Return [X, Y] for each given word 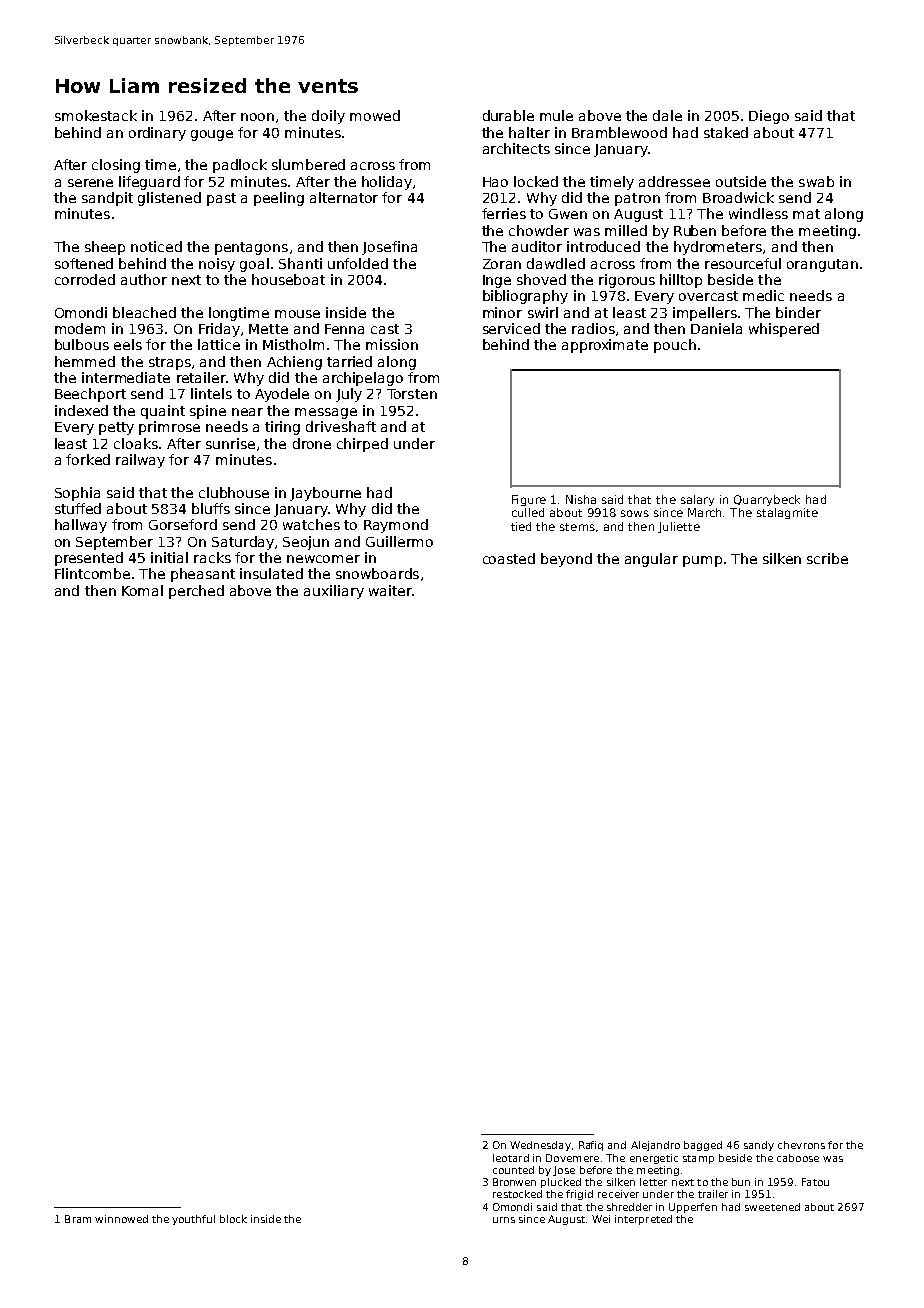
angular [651, 560]
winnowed [121, 1219]
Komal [142, 590]
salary [697, 500]
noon [257, 117]
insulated [271, 573]
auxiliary [334, 592]
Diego [769, 117]
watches [311, 524]
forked [88, 459]
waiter [390, 590]
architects [516, 148]
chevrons [801, 1145]
